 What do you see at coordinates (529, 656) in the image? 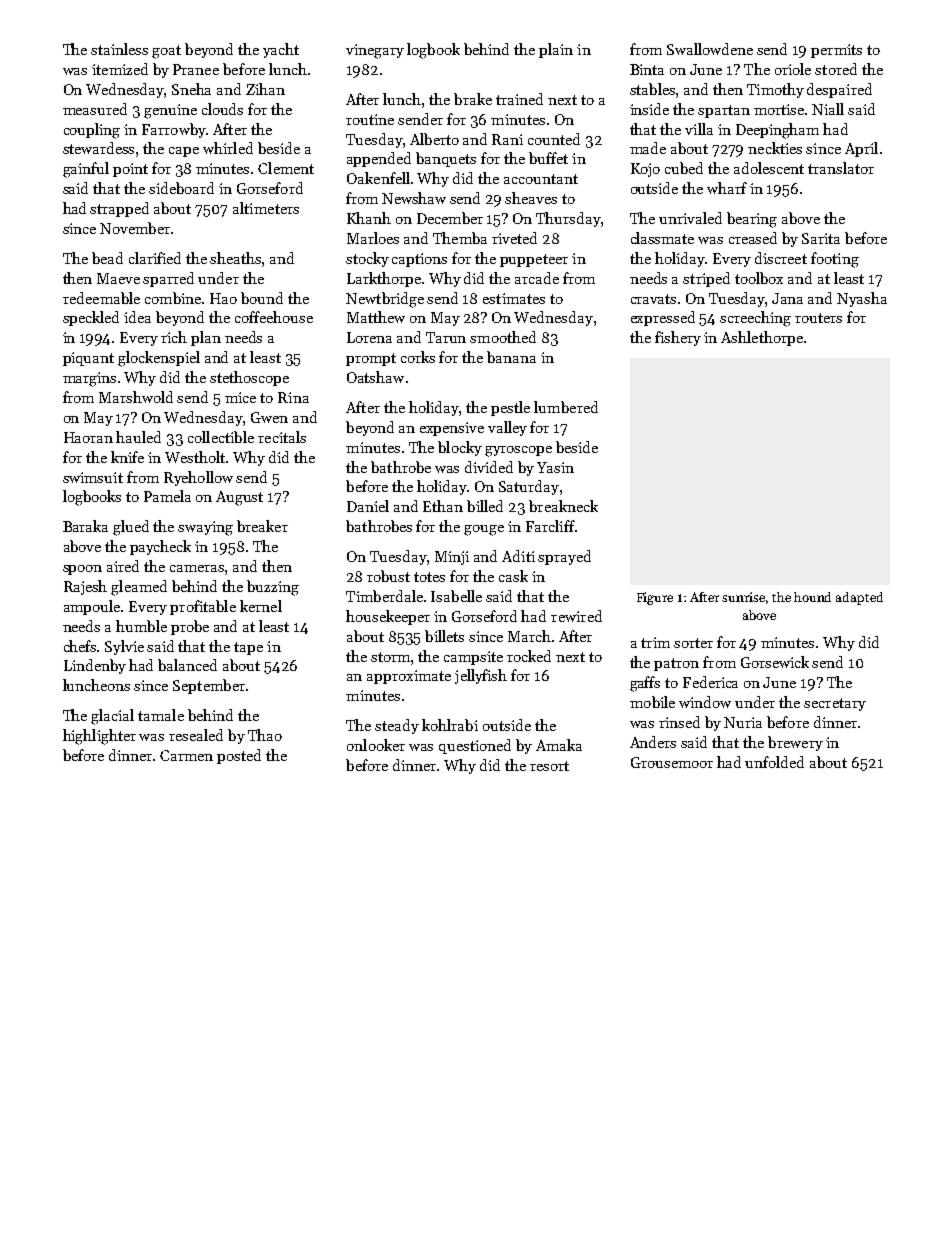
I see `rocked` at bounding box center [529, 656].
